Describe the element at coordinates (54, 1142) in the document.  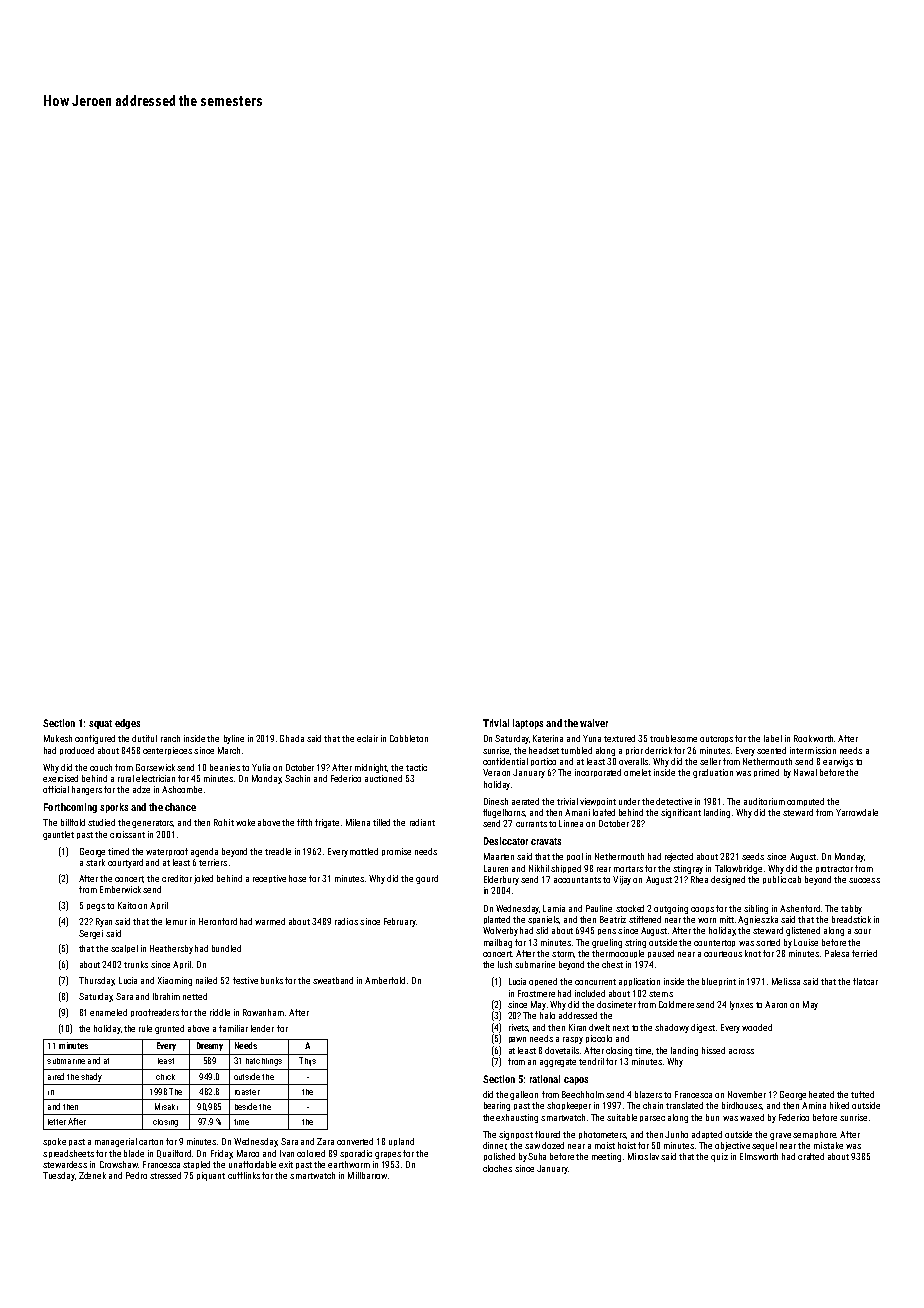
I see `spoke` at that location.
